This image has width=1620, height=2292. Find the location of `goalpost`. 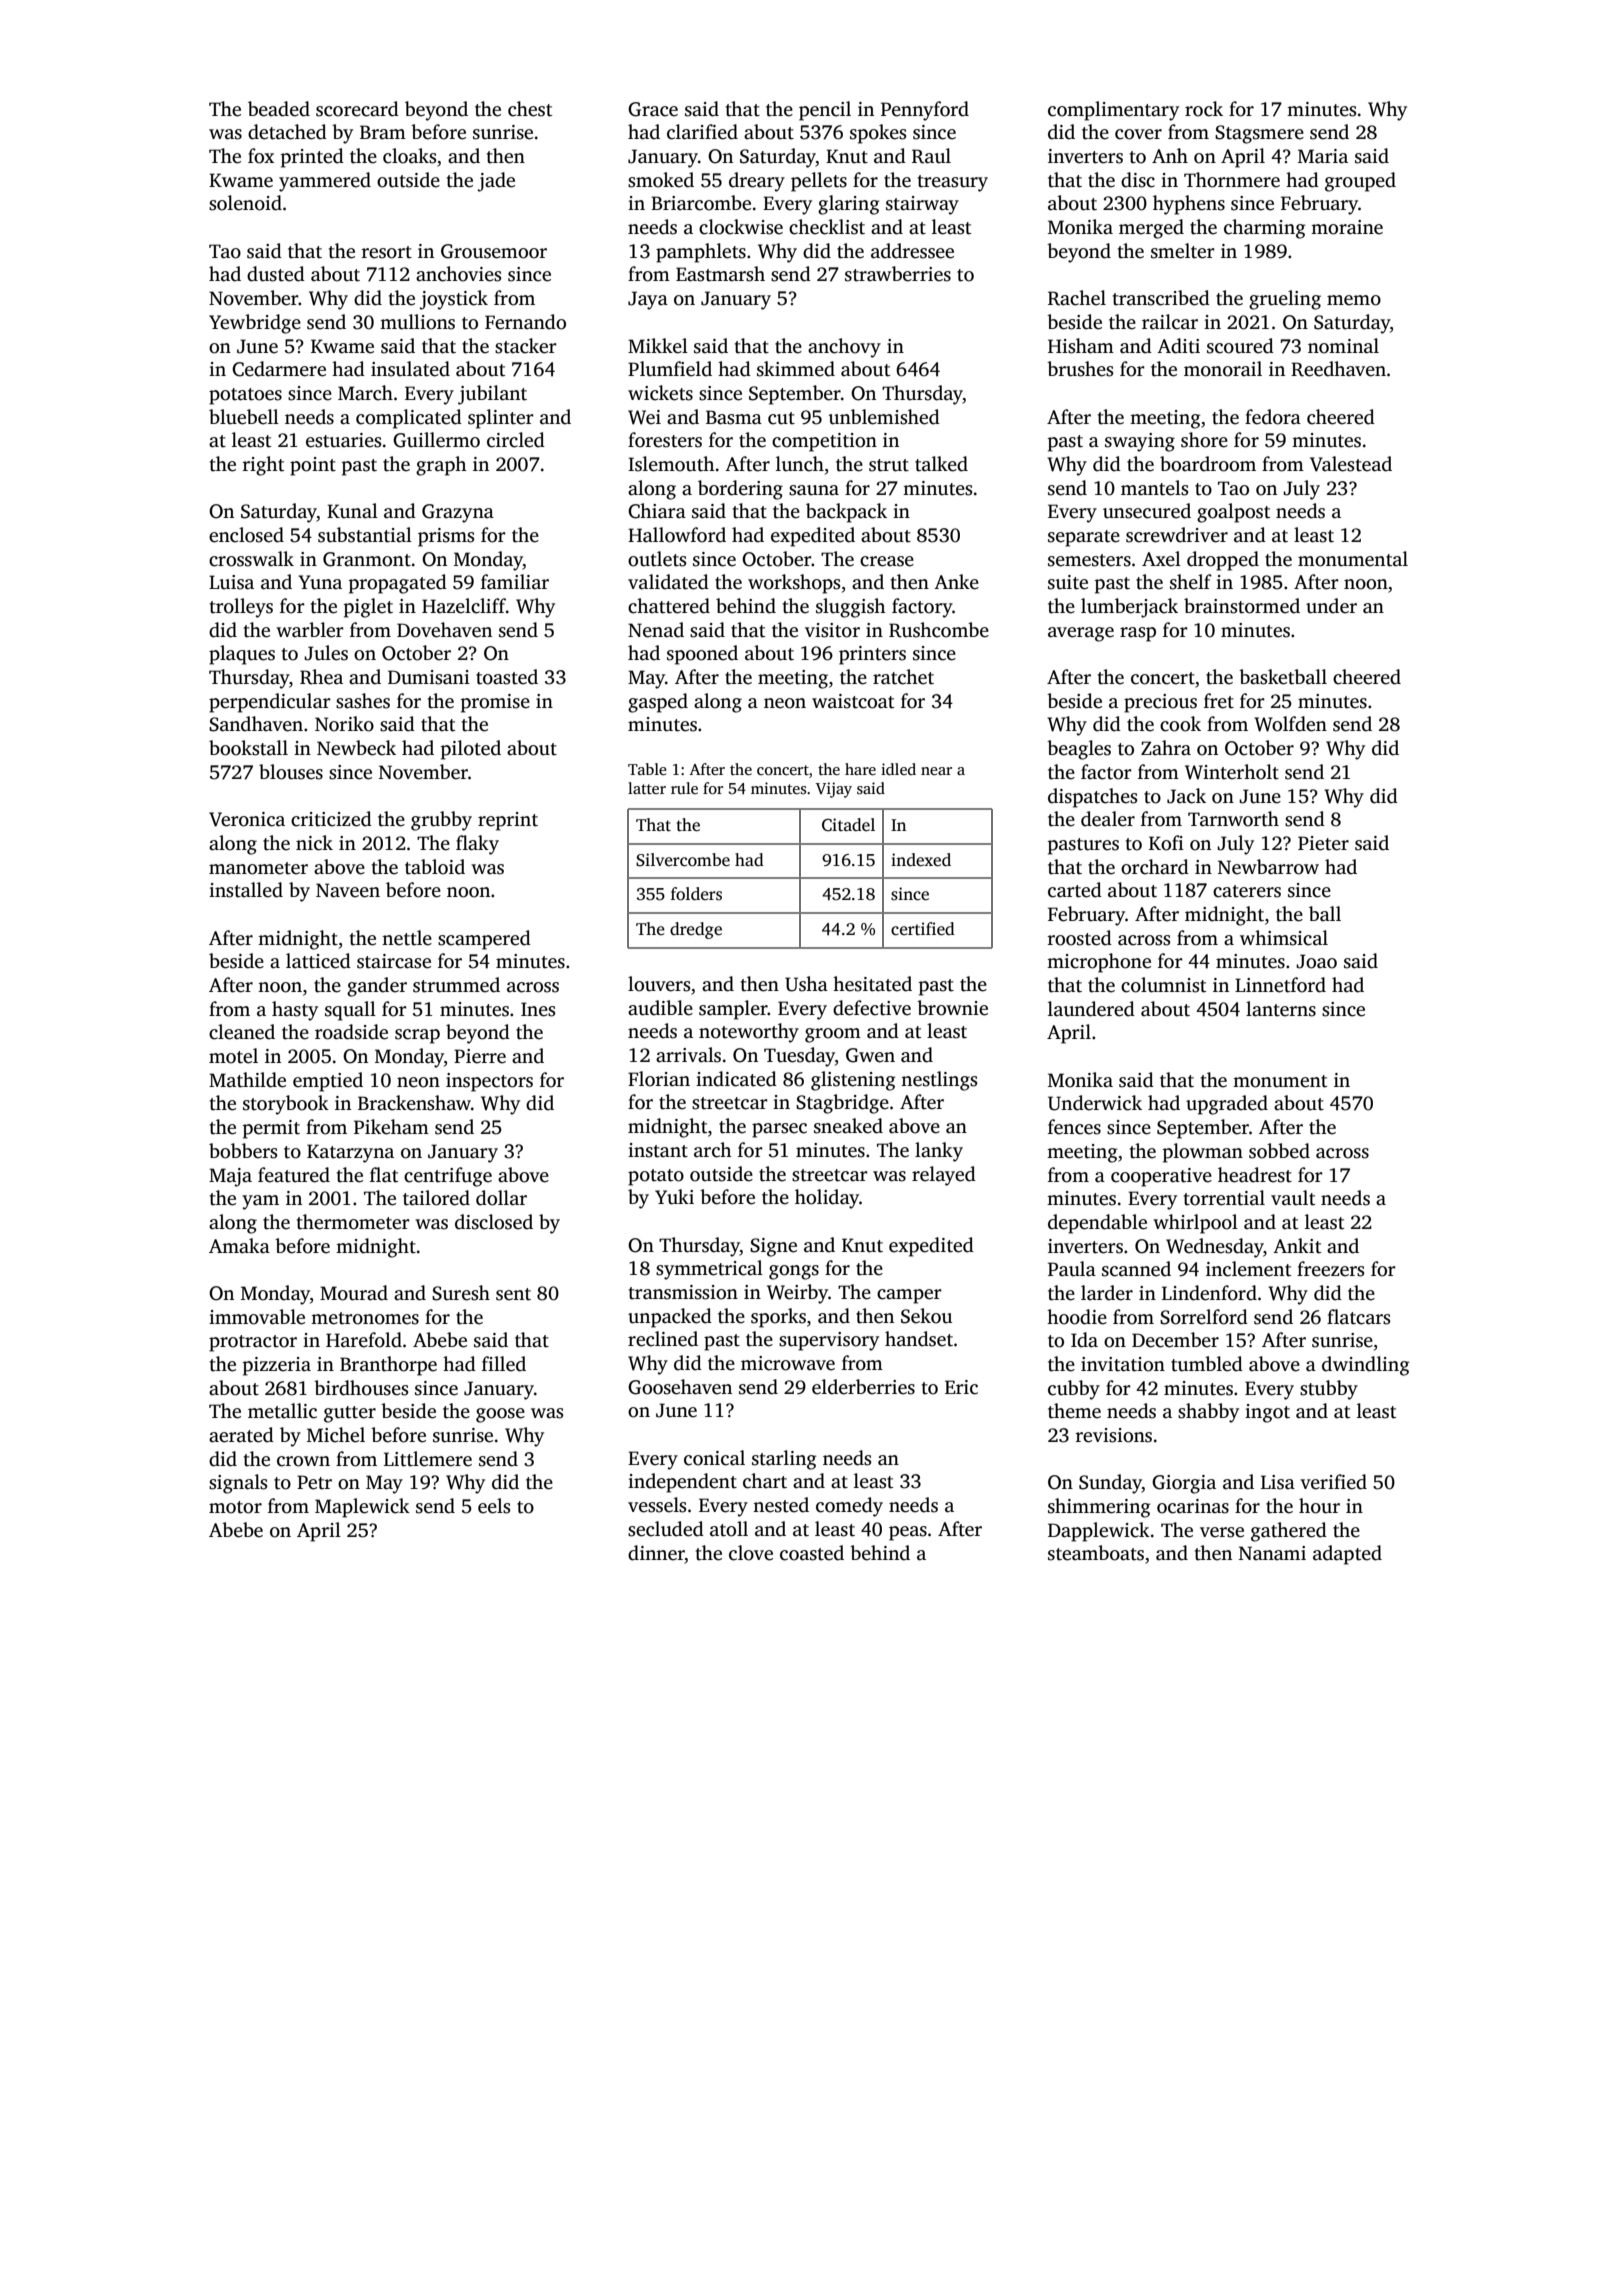

goalpost is located at coordinates (1233, 513).
